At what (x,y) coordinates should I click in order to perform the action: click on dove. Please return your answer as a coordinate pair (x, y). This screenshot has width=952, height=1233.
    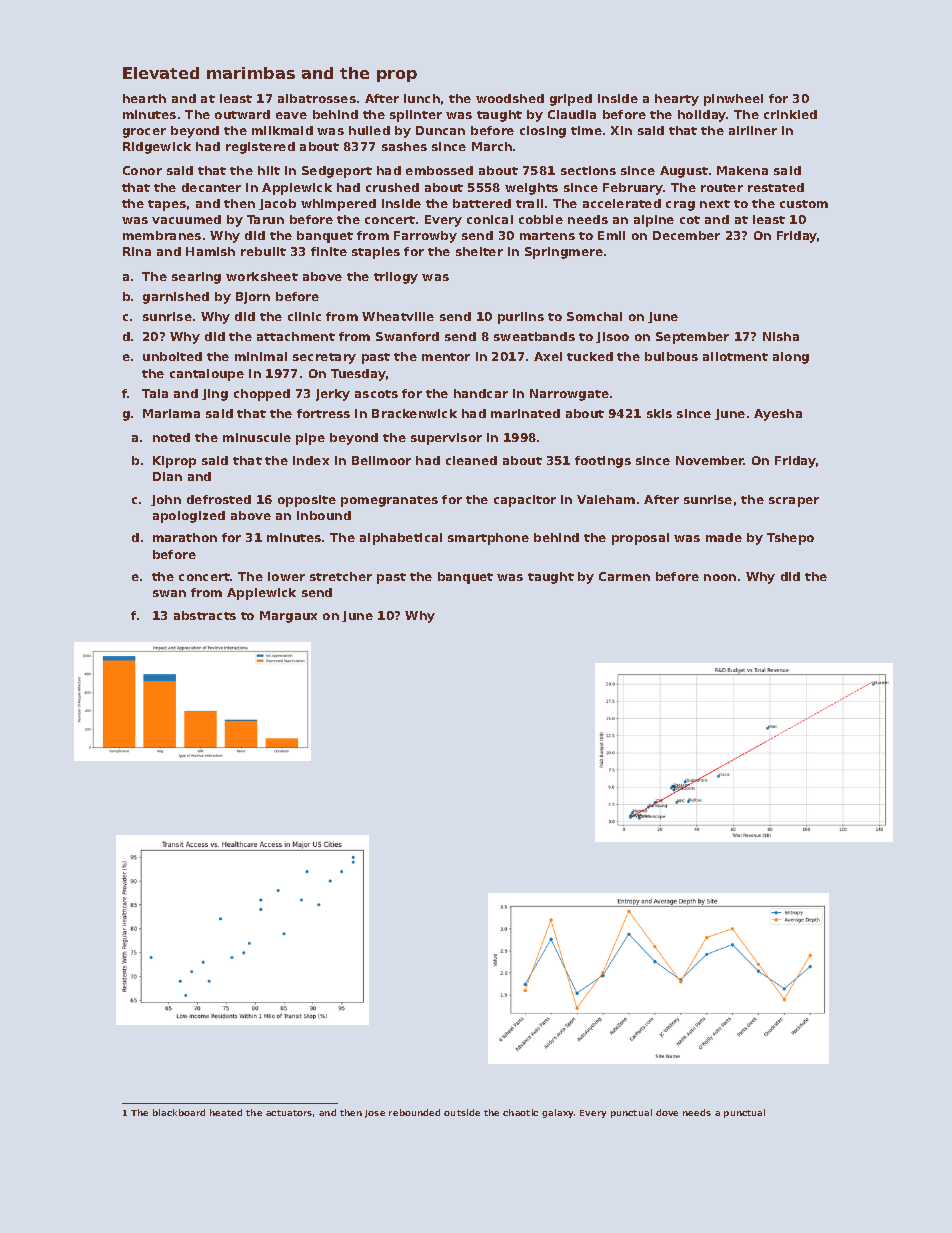
    Looking at the image, I should click on (667, 1112).
